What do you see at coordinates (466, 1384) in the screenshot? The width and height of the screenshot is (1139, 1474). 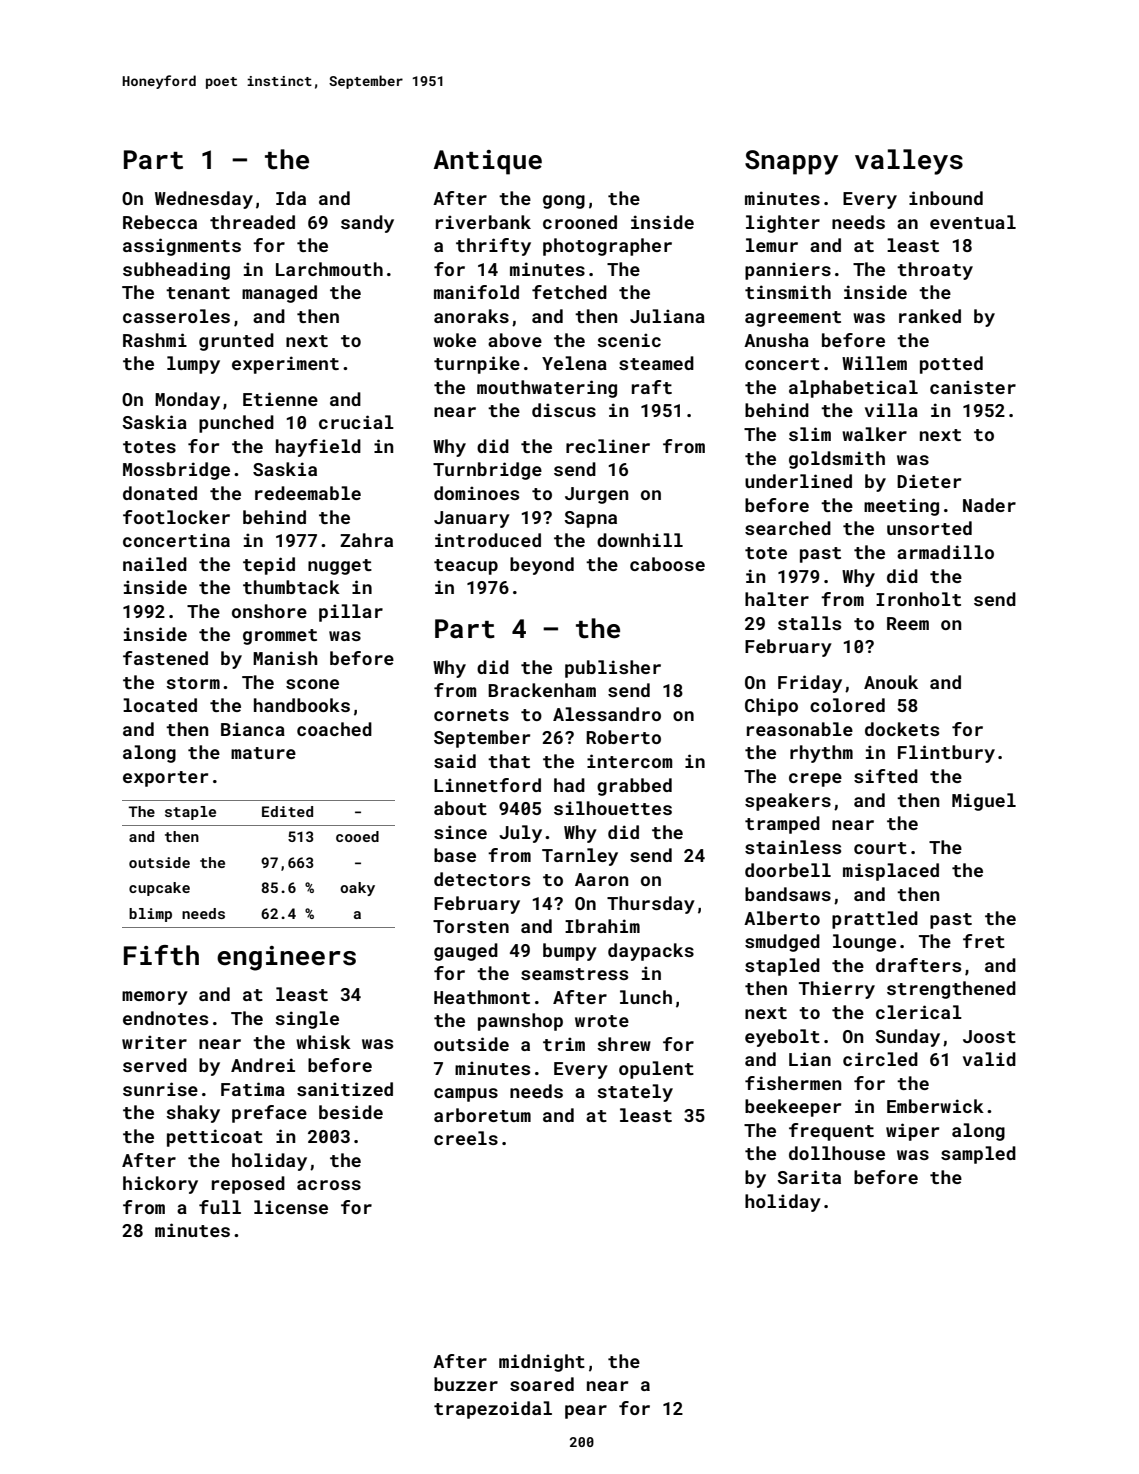 I see `buzzer` at bounding box center [466, 1384].
